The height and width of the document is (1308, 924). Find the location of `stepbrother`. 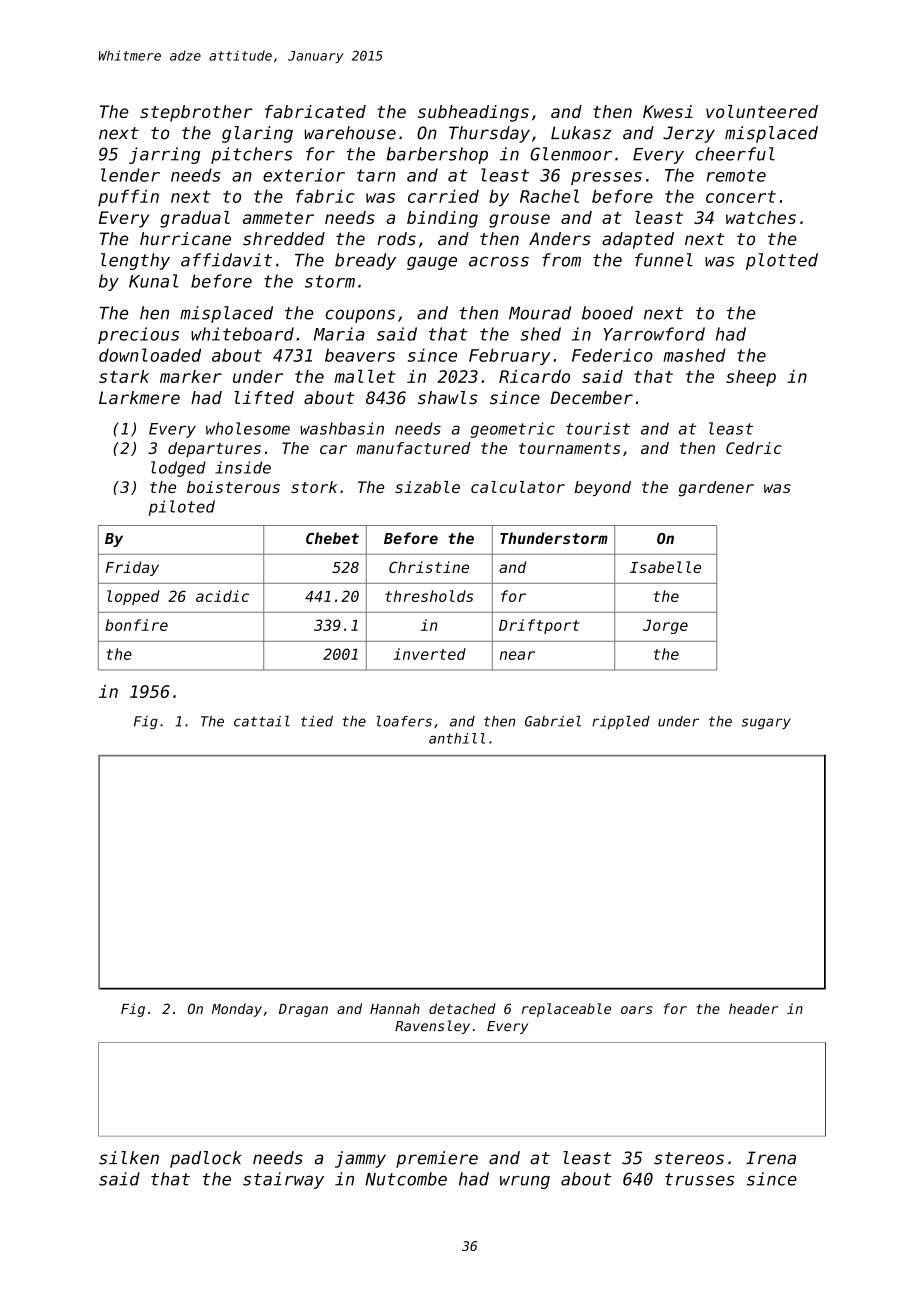

stepbrother is located at coordinates (196, 113).
